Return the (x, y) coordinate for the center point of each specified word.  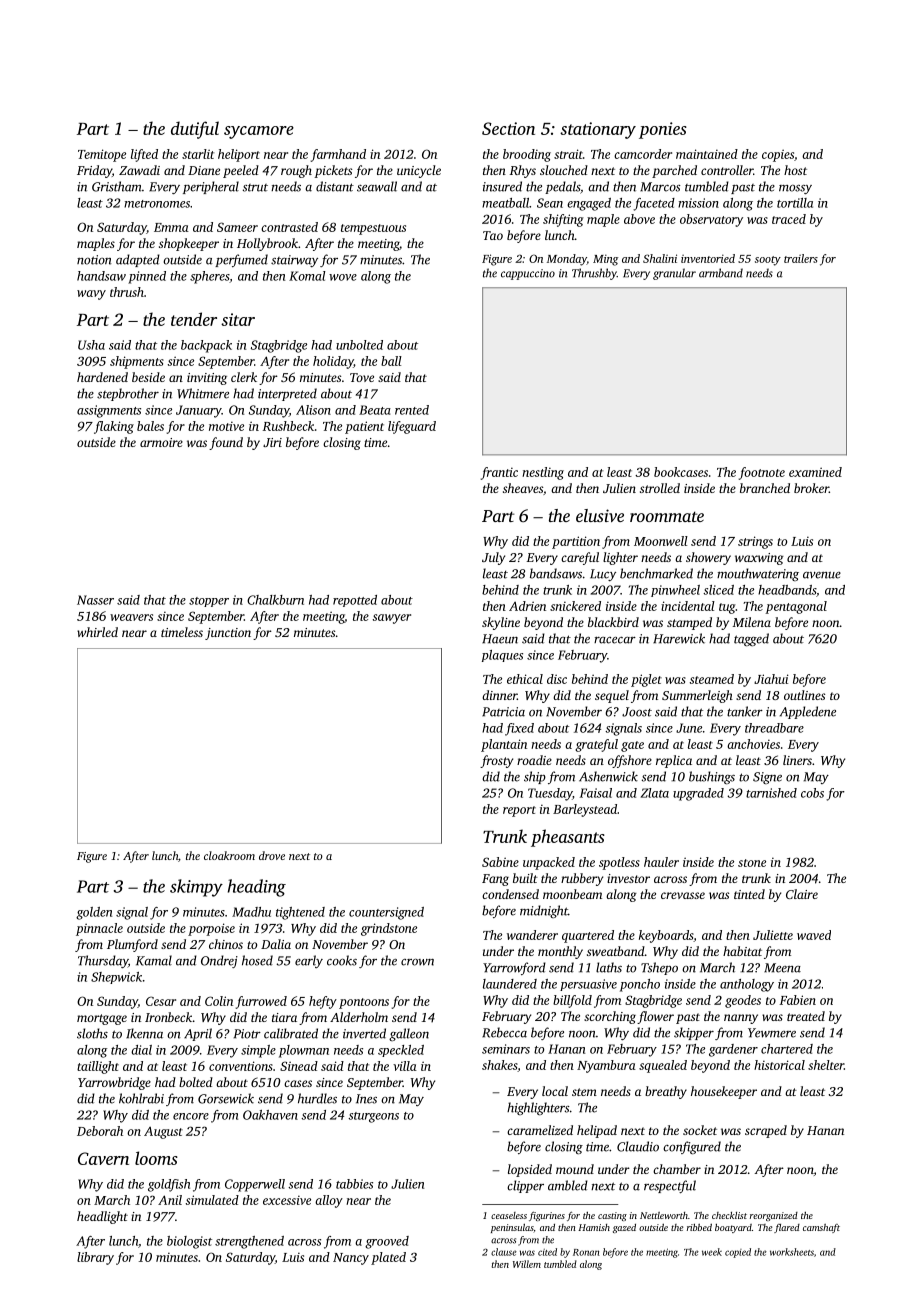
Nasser (95, 600)
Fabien (797, 1000)
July (493, 558)
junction (228, 634)
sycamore (259, 132)
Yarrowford (514, 968)
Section (508, 128)
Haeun (500, 639)
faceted (654, 204)
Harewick (679, 638)
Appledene (808, 712)
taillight (98, 1067)
